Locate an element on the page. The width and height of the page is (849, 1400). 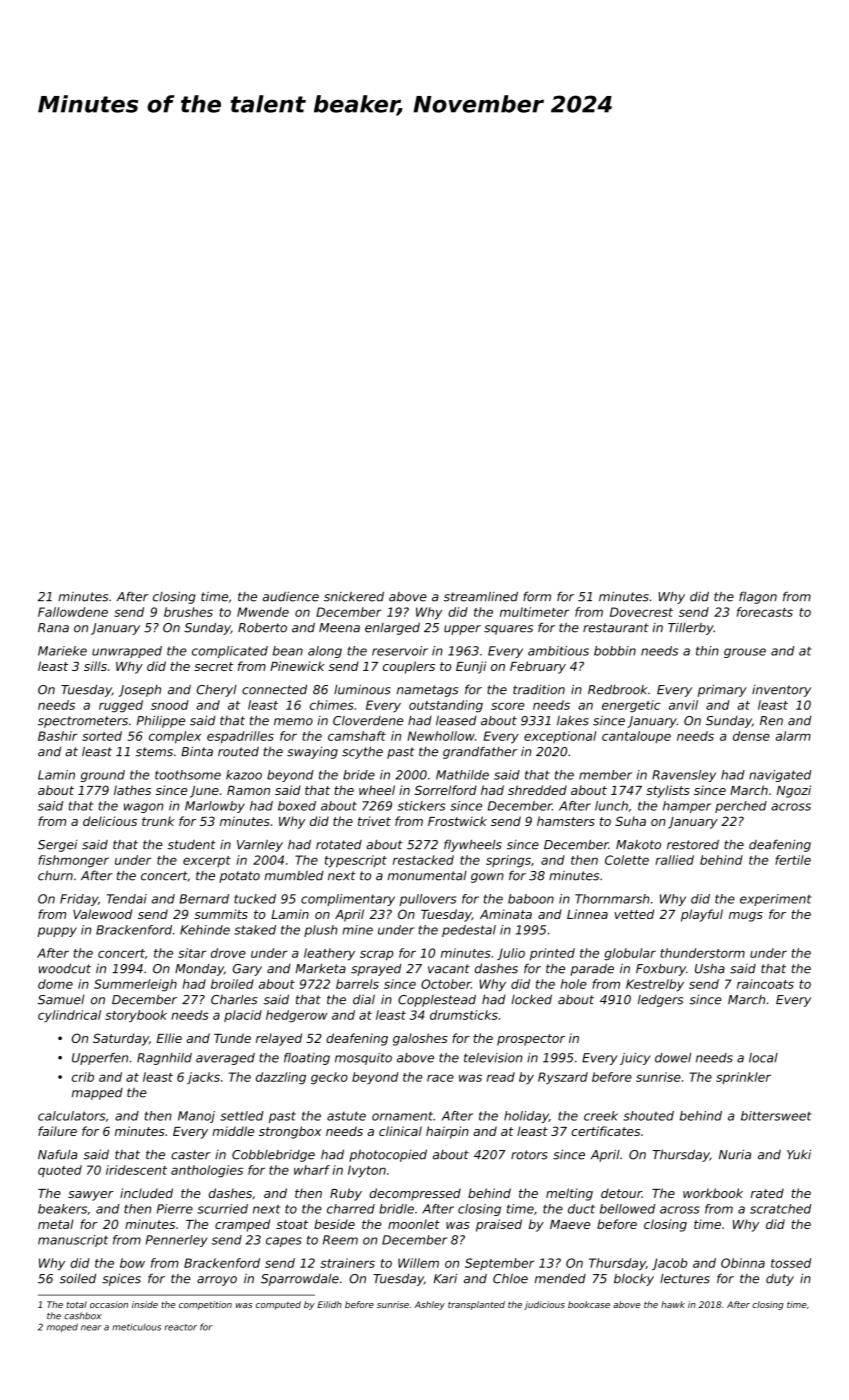
spices is located at coordinates (121, 1279).
